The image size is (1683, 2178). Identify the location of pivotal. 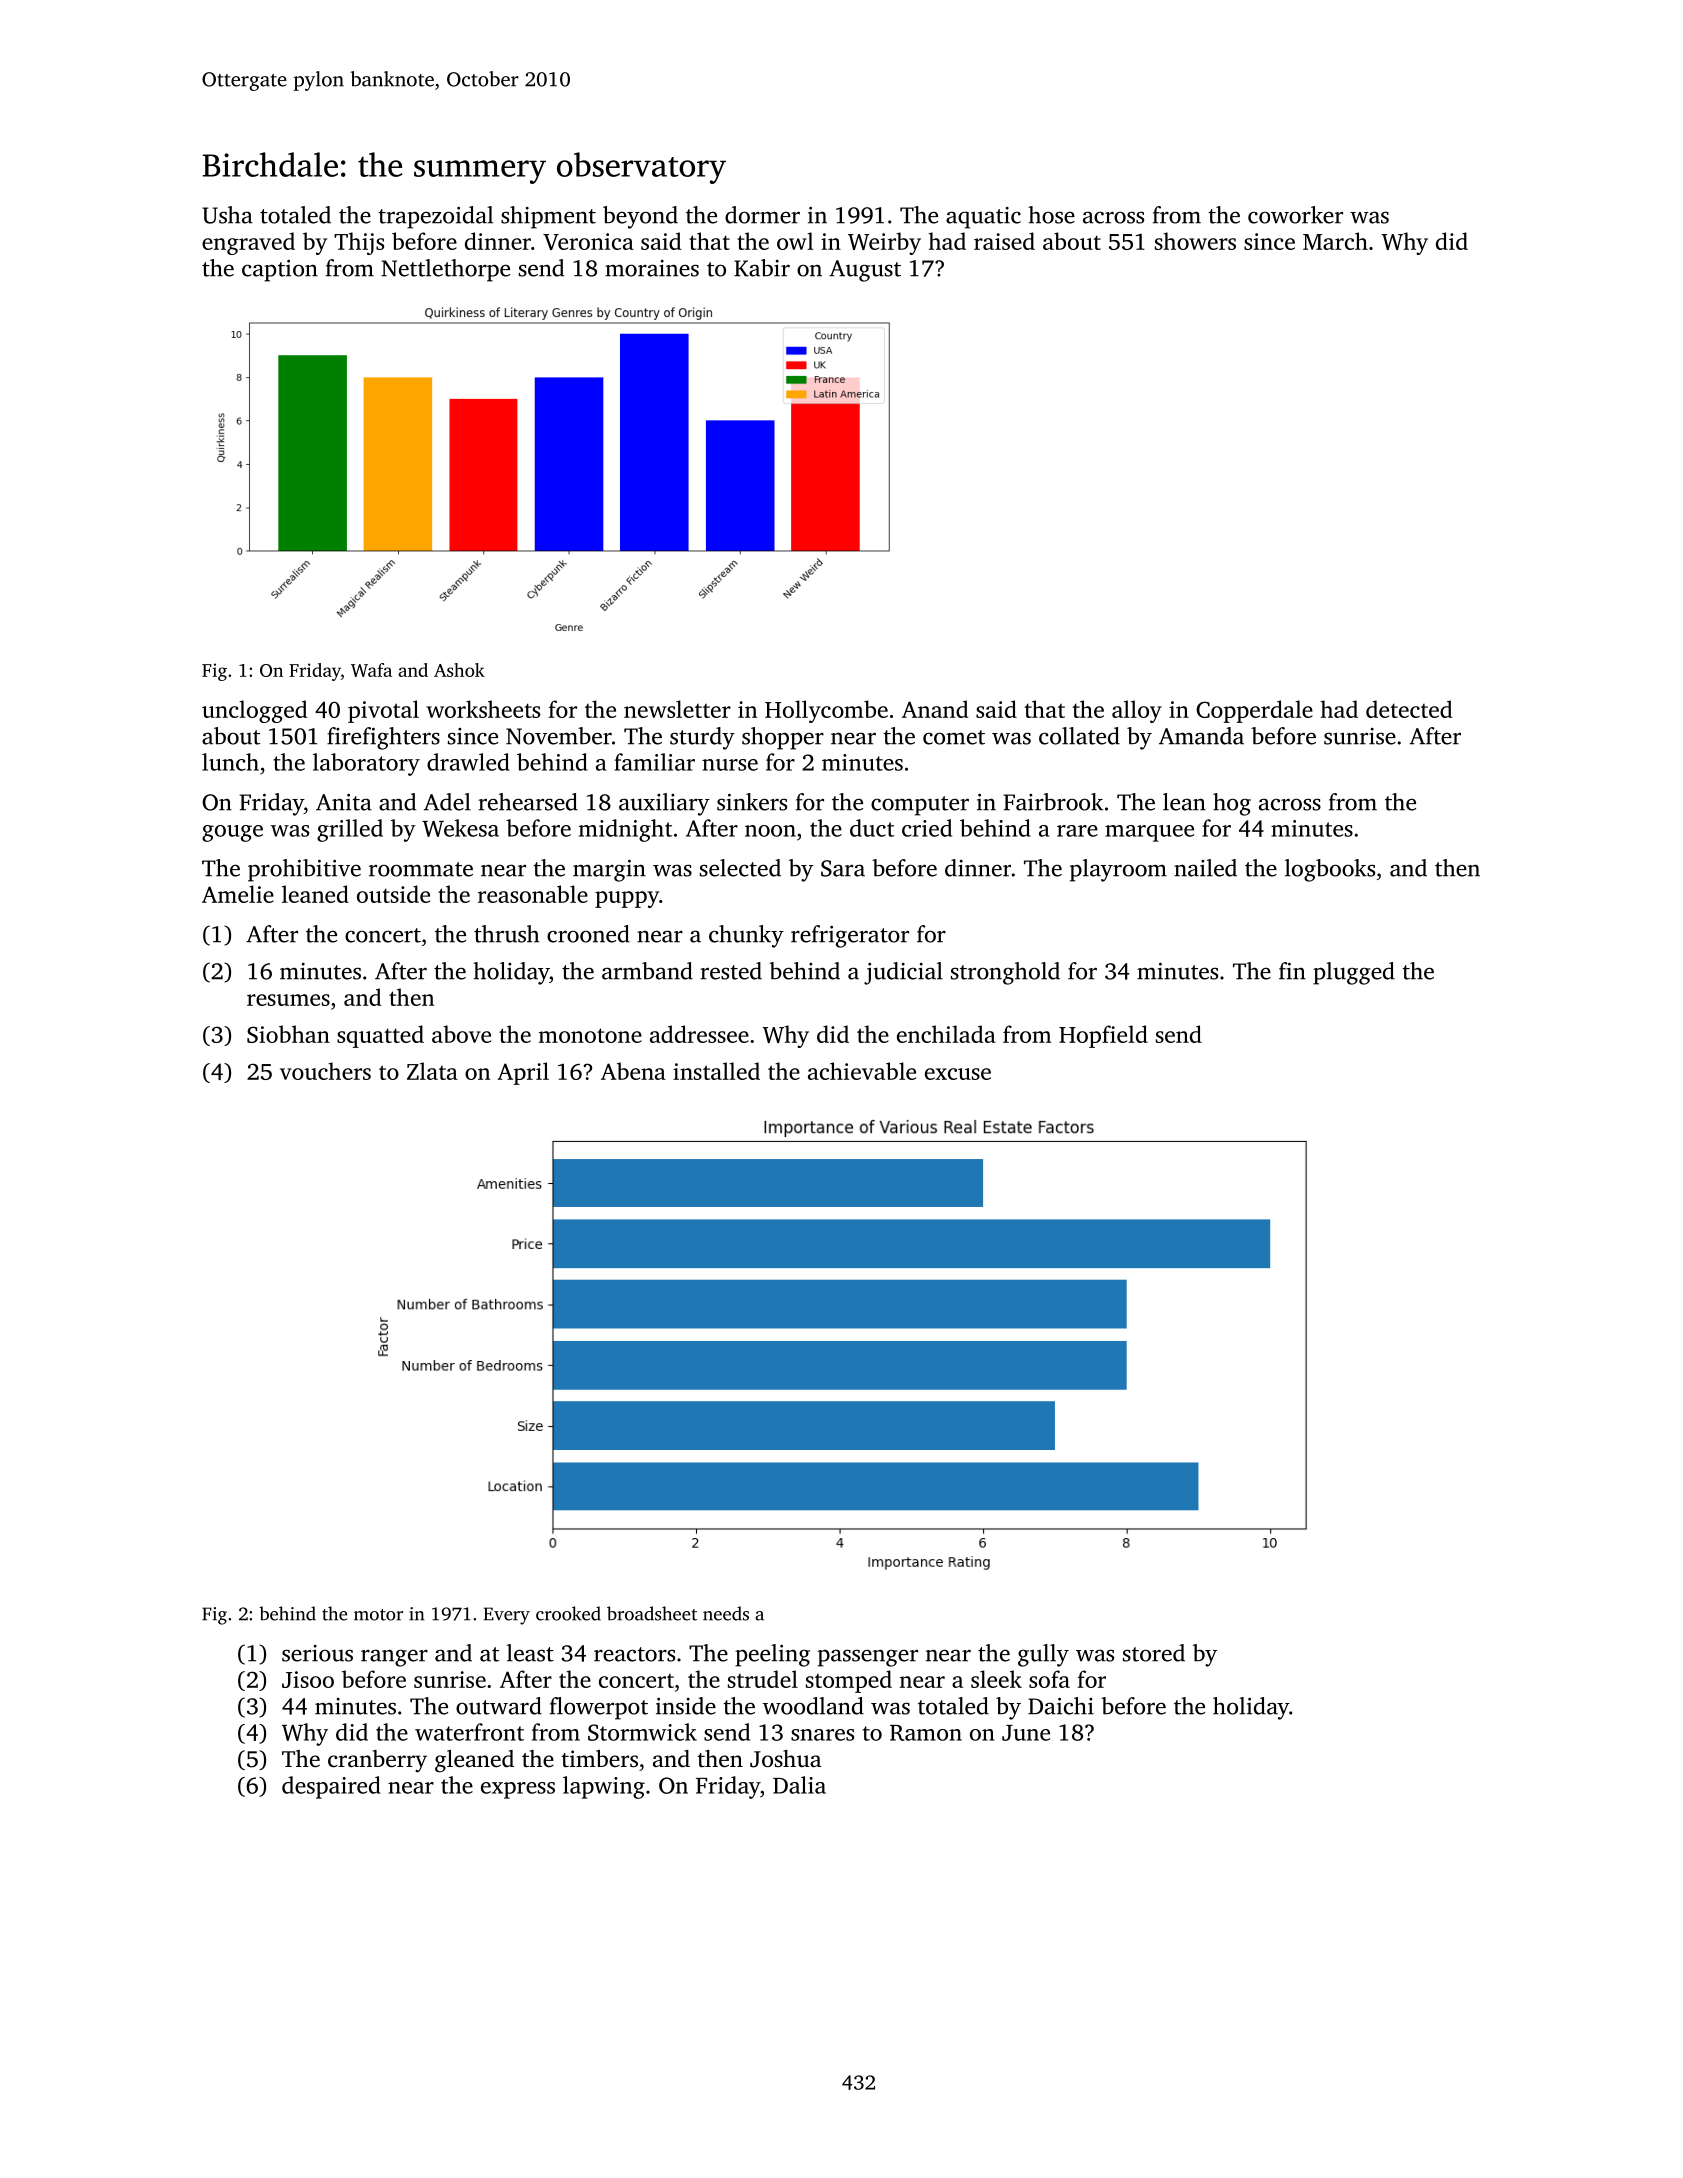
(383, 711).
